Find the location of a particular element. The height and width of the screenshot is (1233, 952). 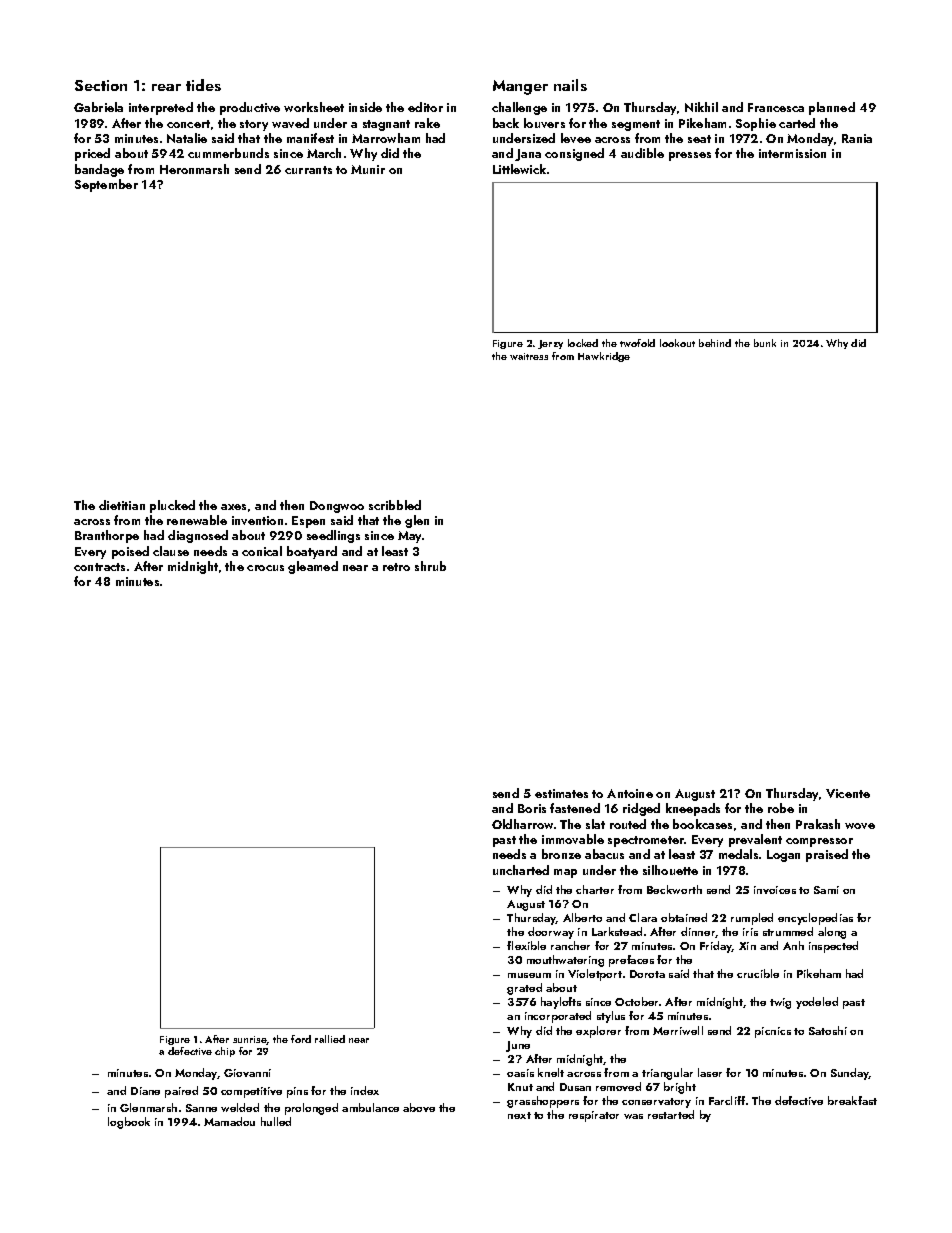

lookout is located at coordinates (677, 343).
